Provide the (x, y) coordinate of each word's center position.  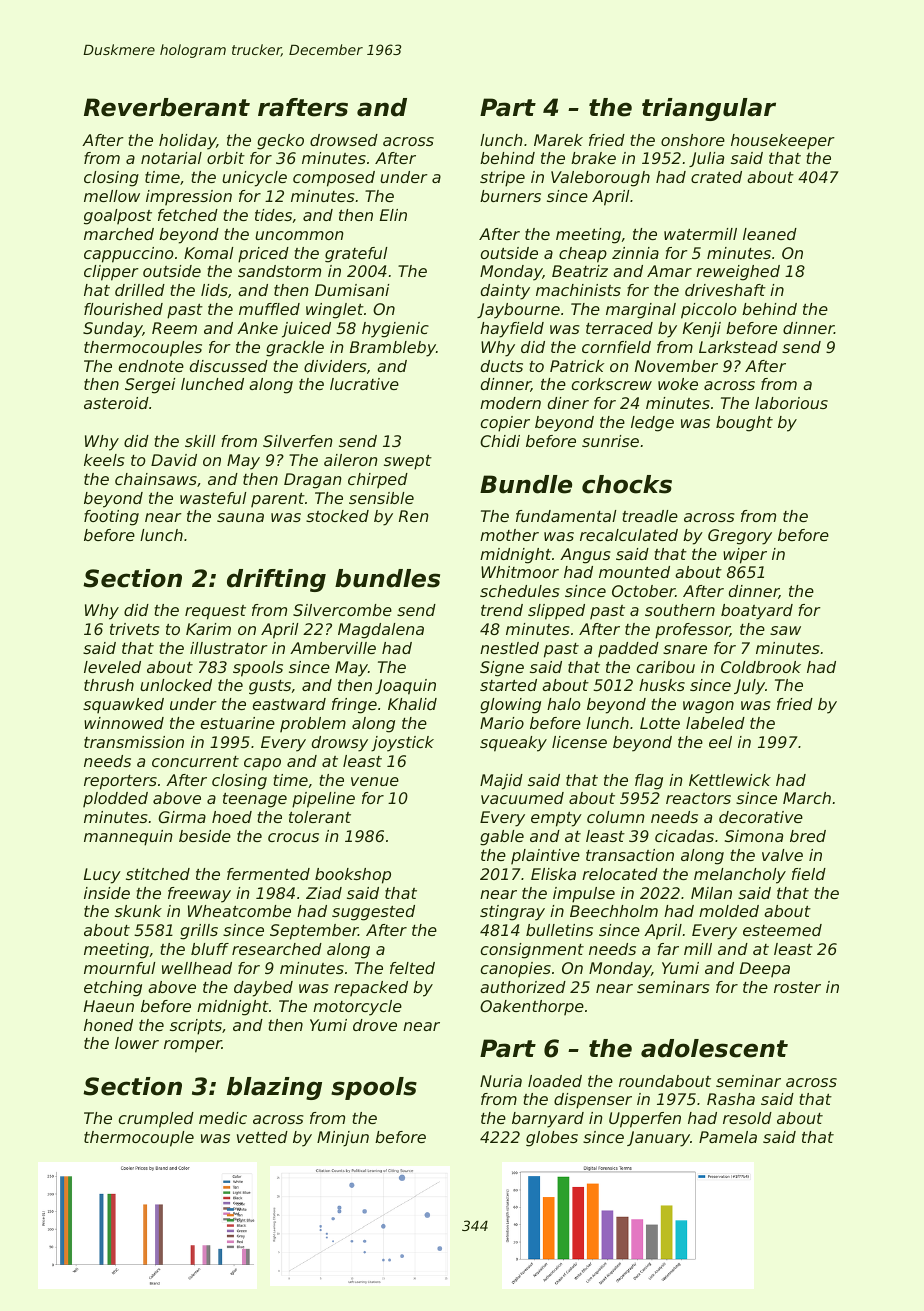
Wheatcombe (239, 911)
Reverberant (167, 107)
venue (375, 781)
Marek (558, 140)
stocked (337, 516)
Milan (711, 893)
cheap (583, 255)
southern (680, 610)
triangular (709, 109)
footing (111, 518)
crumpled (156, 1120)
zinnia (635, 253)
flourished (123, 309)
